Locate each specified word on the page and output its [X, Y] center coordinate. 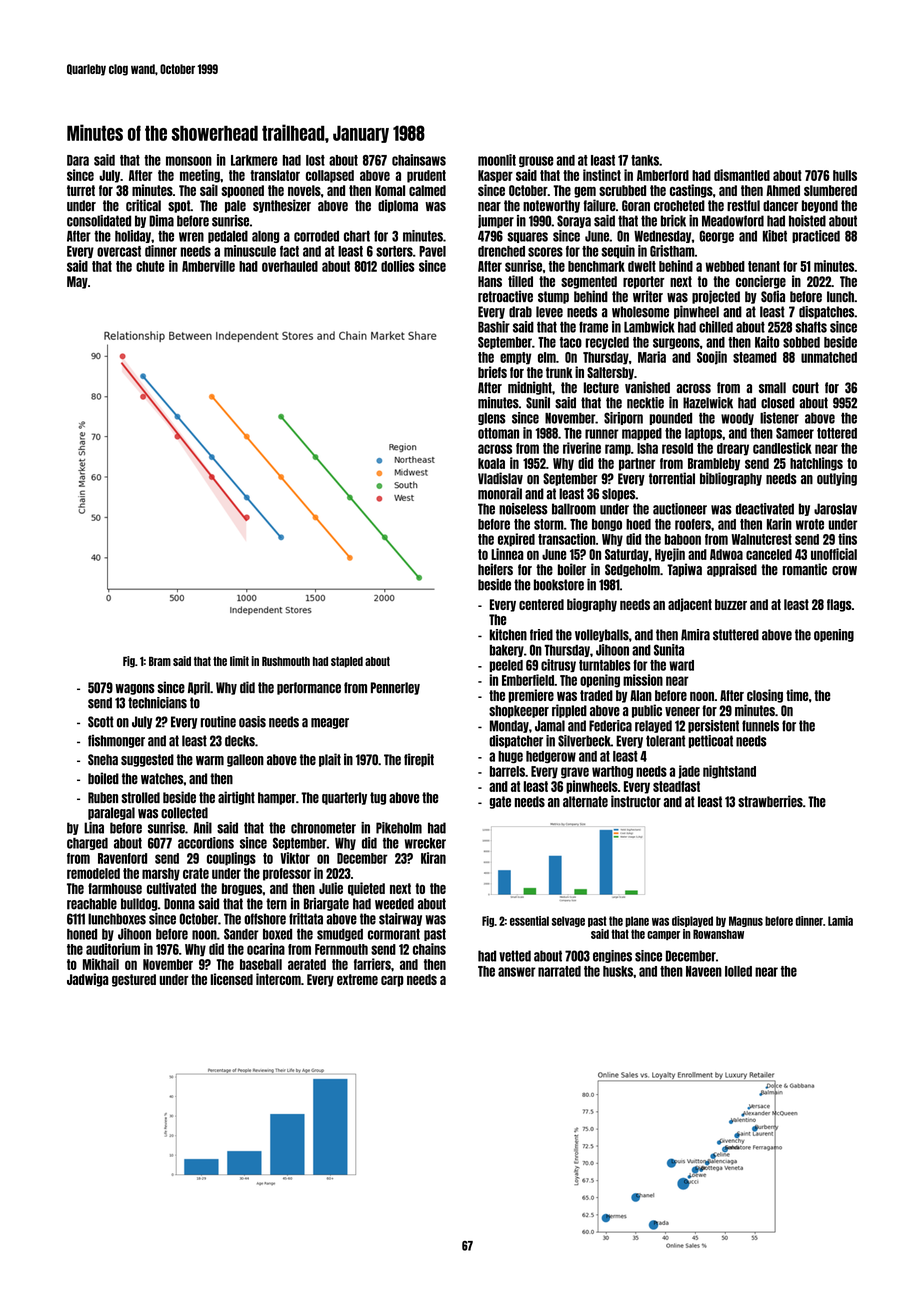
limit [239, 661]
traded [596, 695]
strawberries [770, 801]
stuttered [736, 635]
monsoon [189, 161]
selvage [568, 921]
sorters [394, 251]
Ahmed [783, 190]
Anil [202, 828]
